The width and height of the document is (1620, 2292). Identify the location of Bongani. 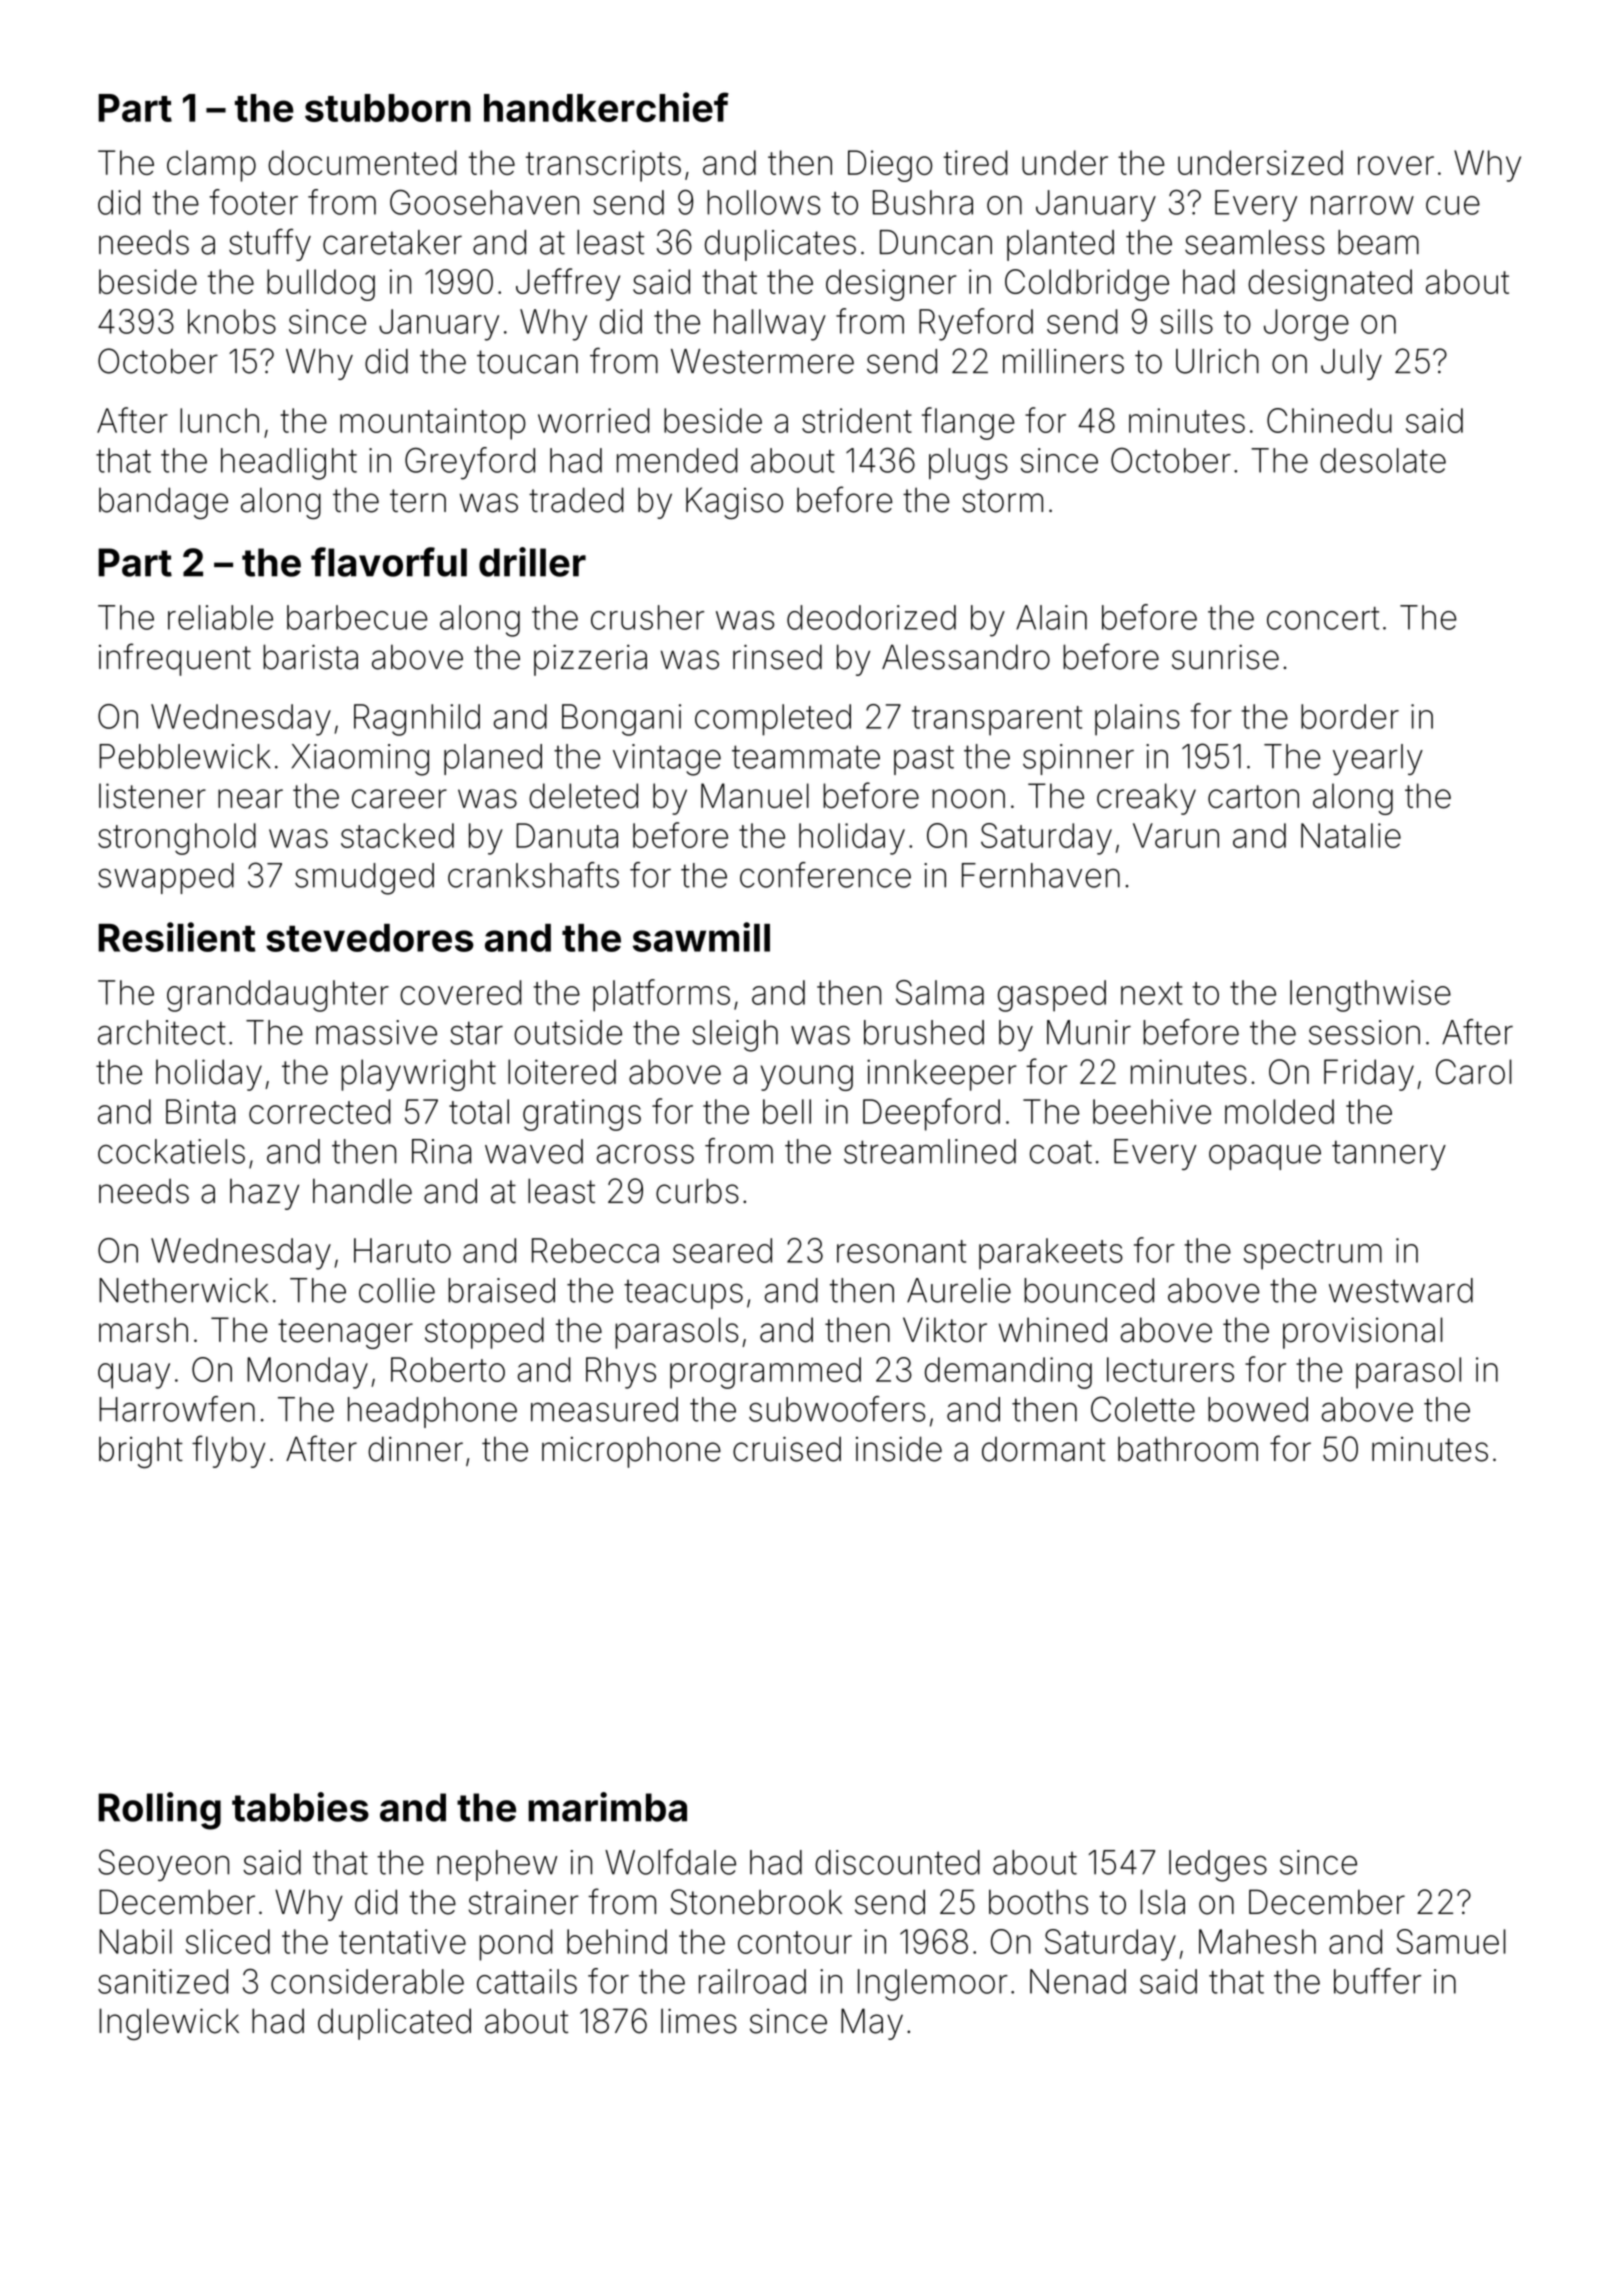
(621, 720).
